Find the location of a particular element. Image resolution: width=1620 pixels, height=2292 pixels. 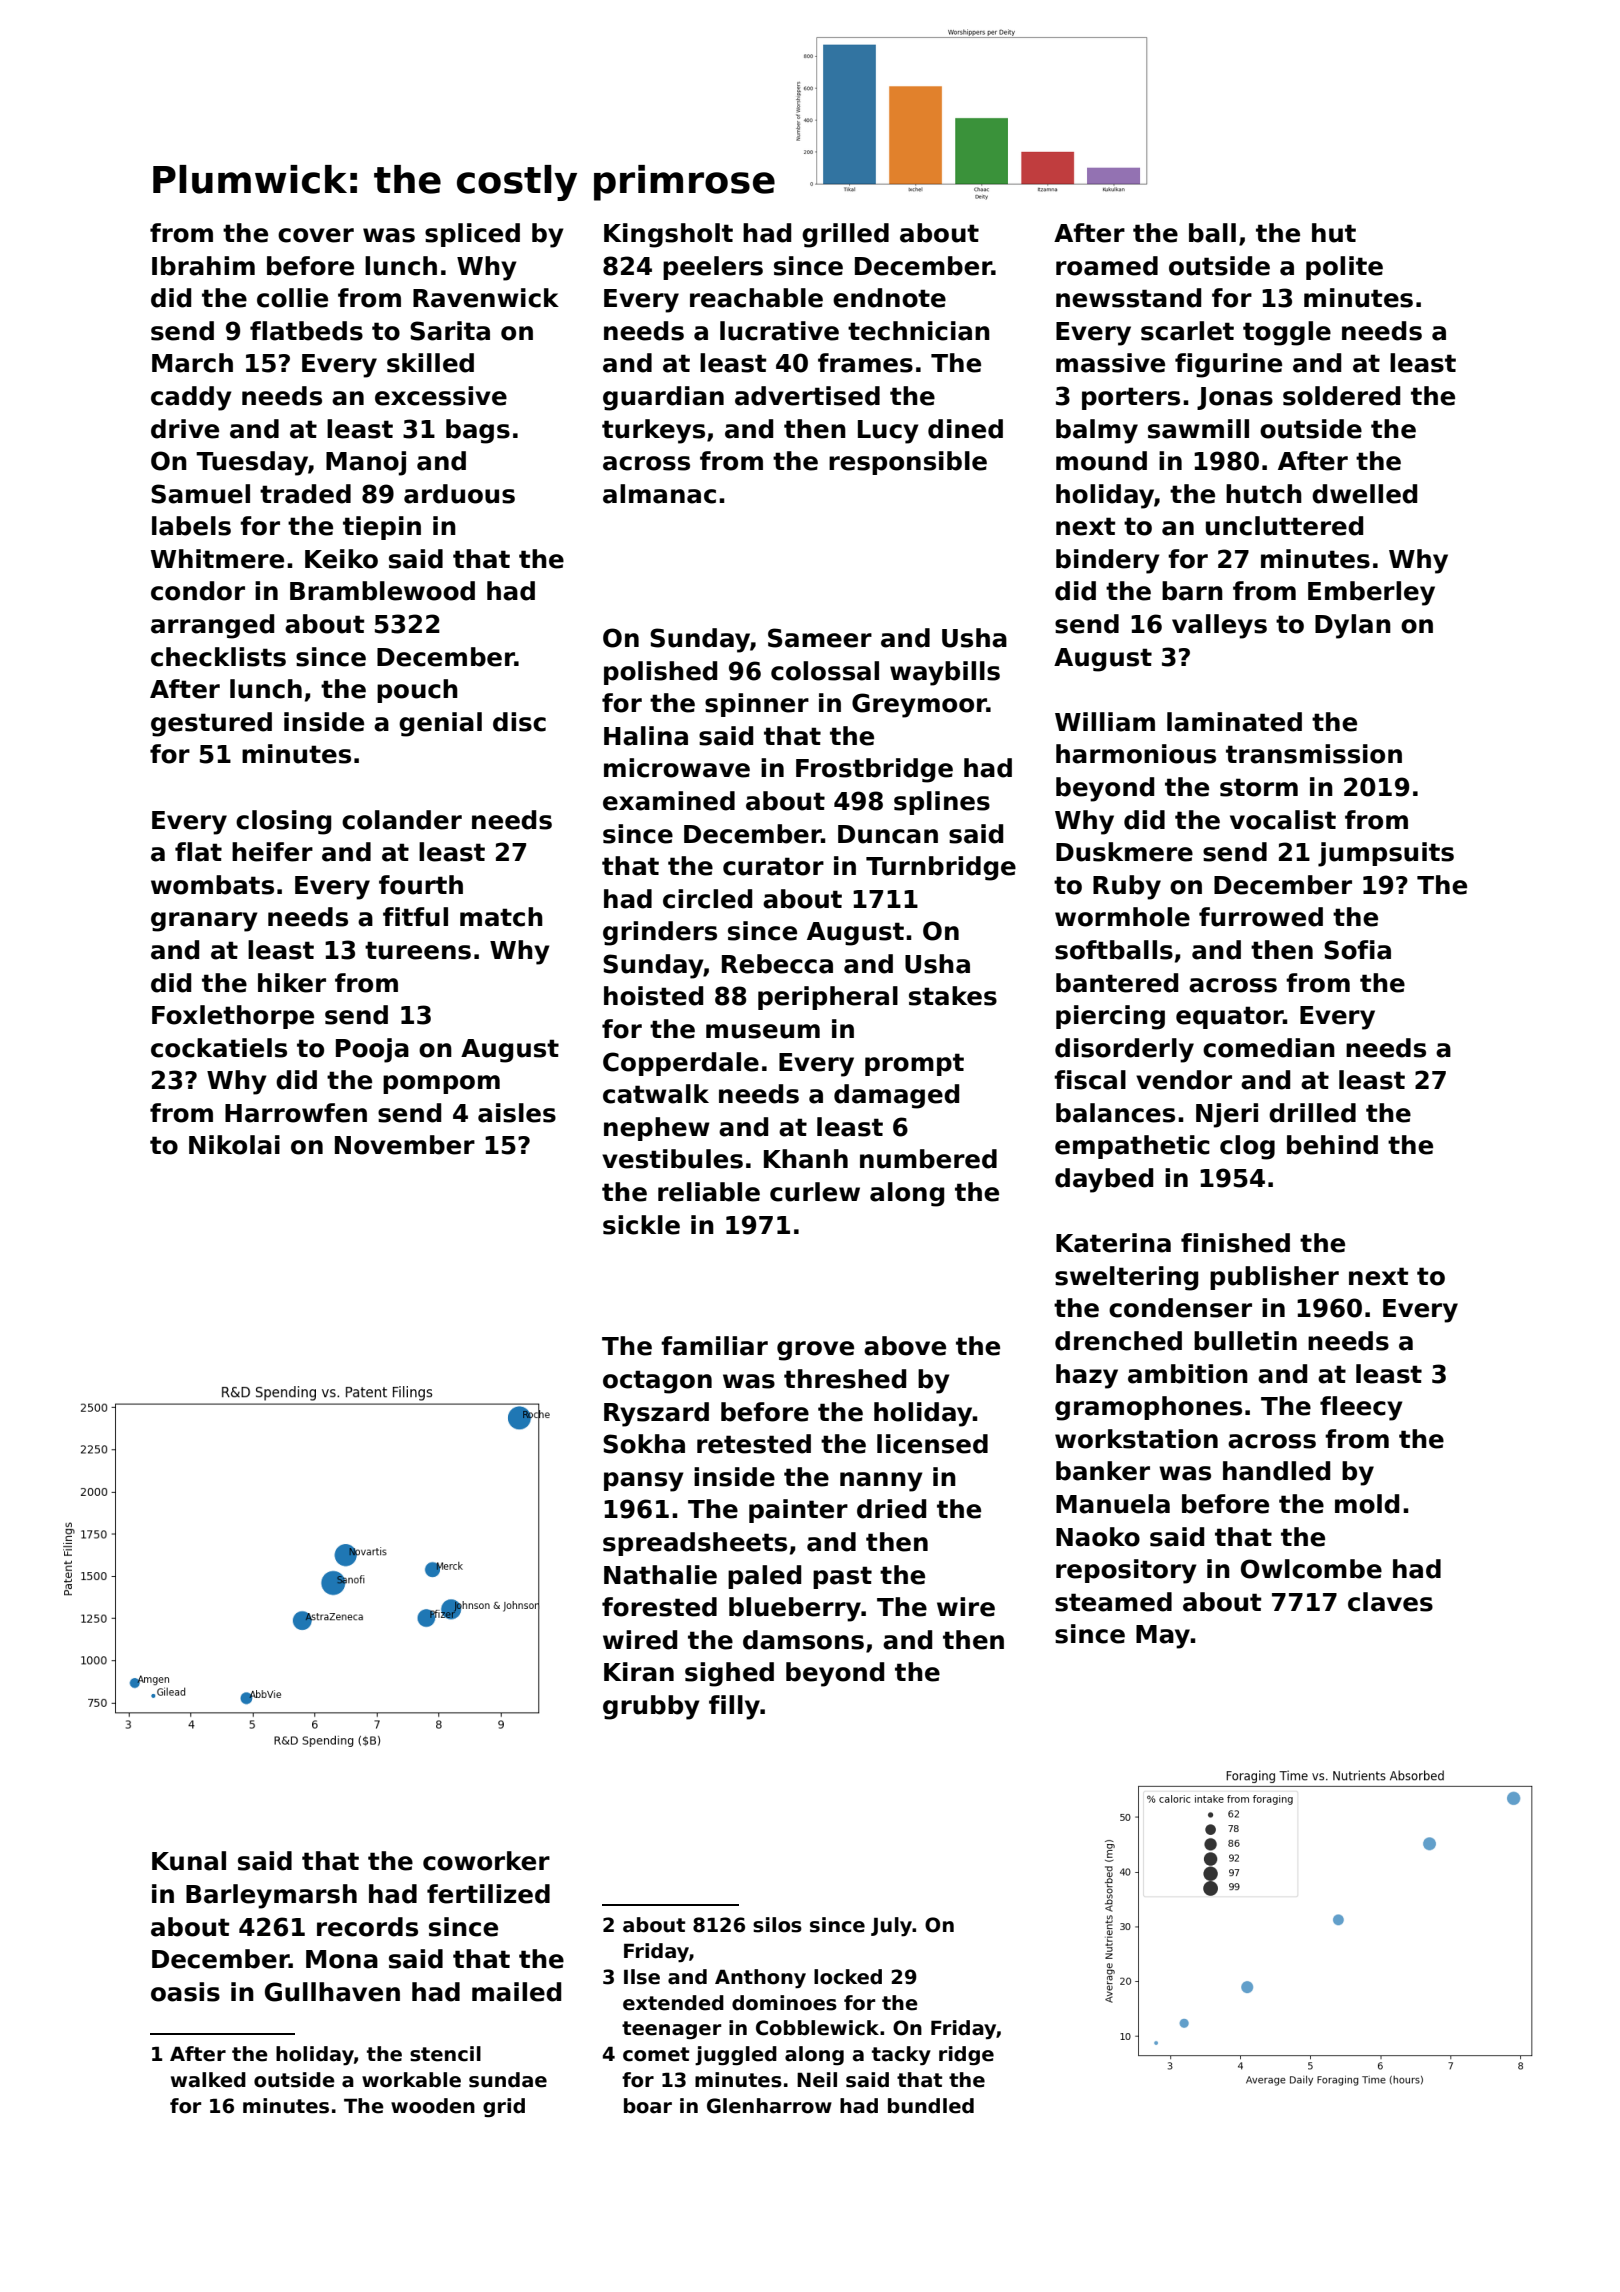

daybed is located at coordinates (1104, 1180).
